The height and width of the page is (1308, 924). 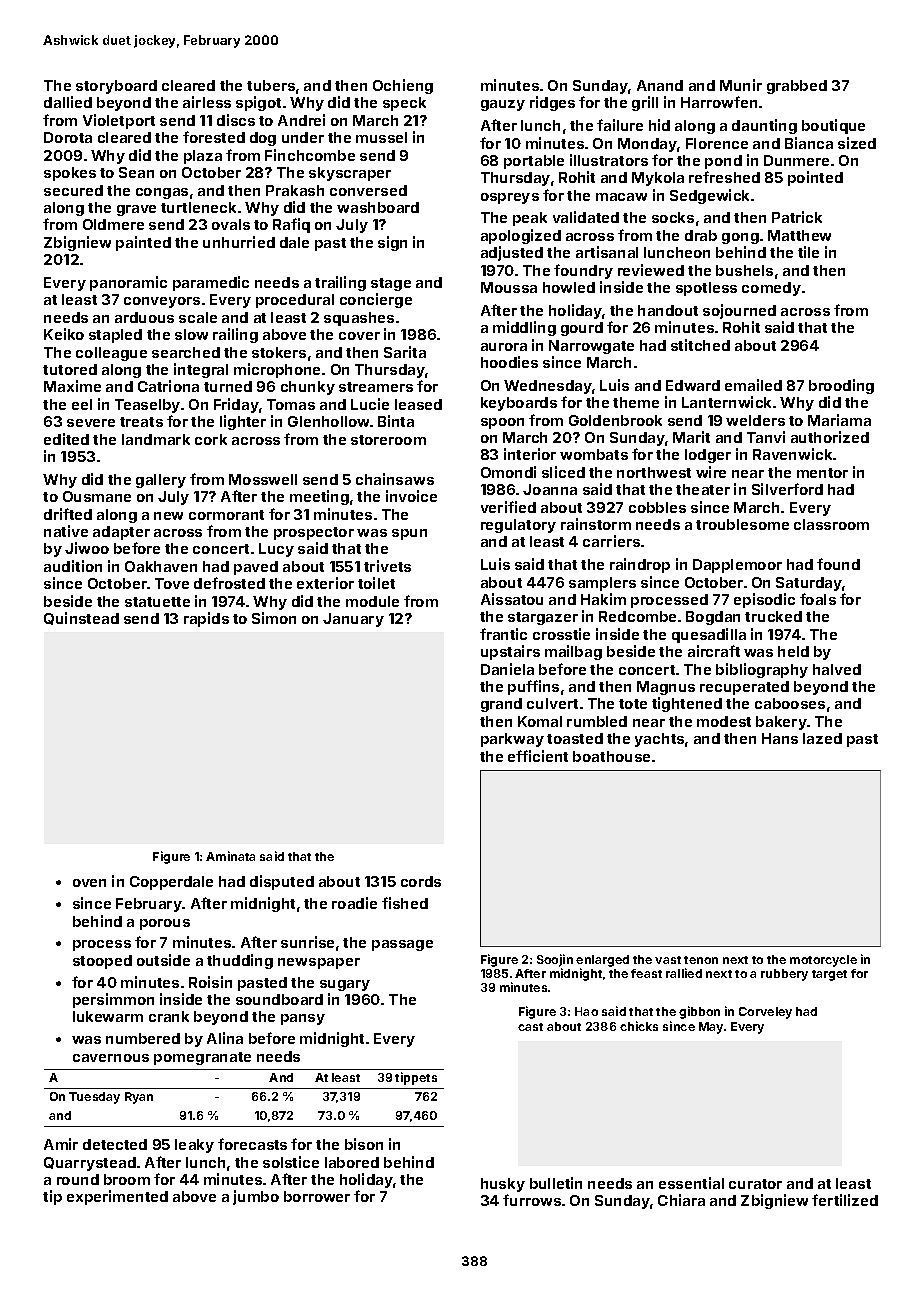 What do you see at coordinates (403, 86) in the page?
I see `Ochieng` at bounding box center [403, 86].
